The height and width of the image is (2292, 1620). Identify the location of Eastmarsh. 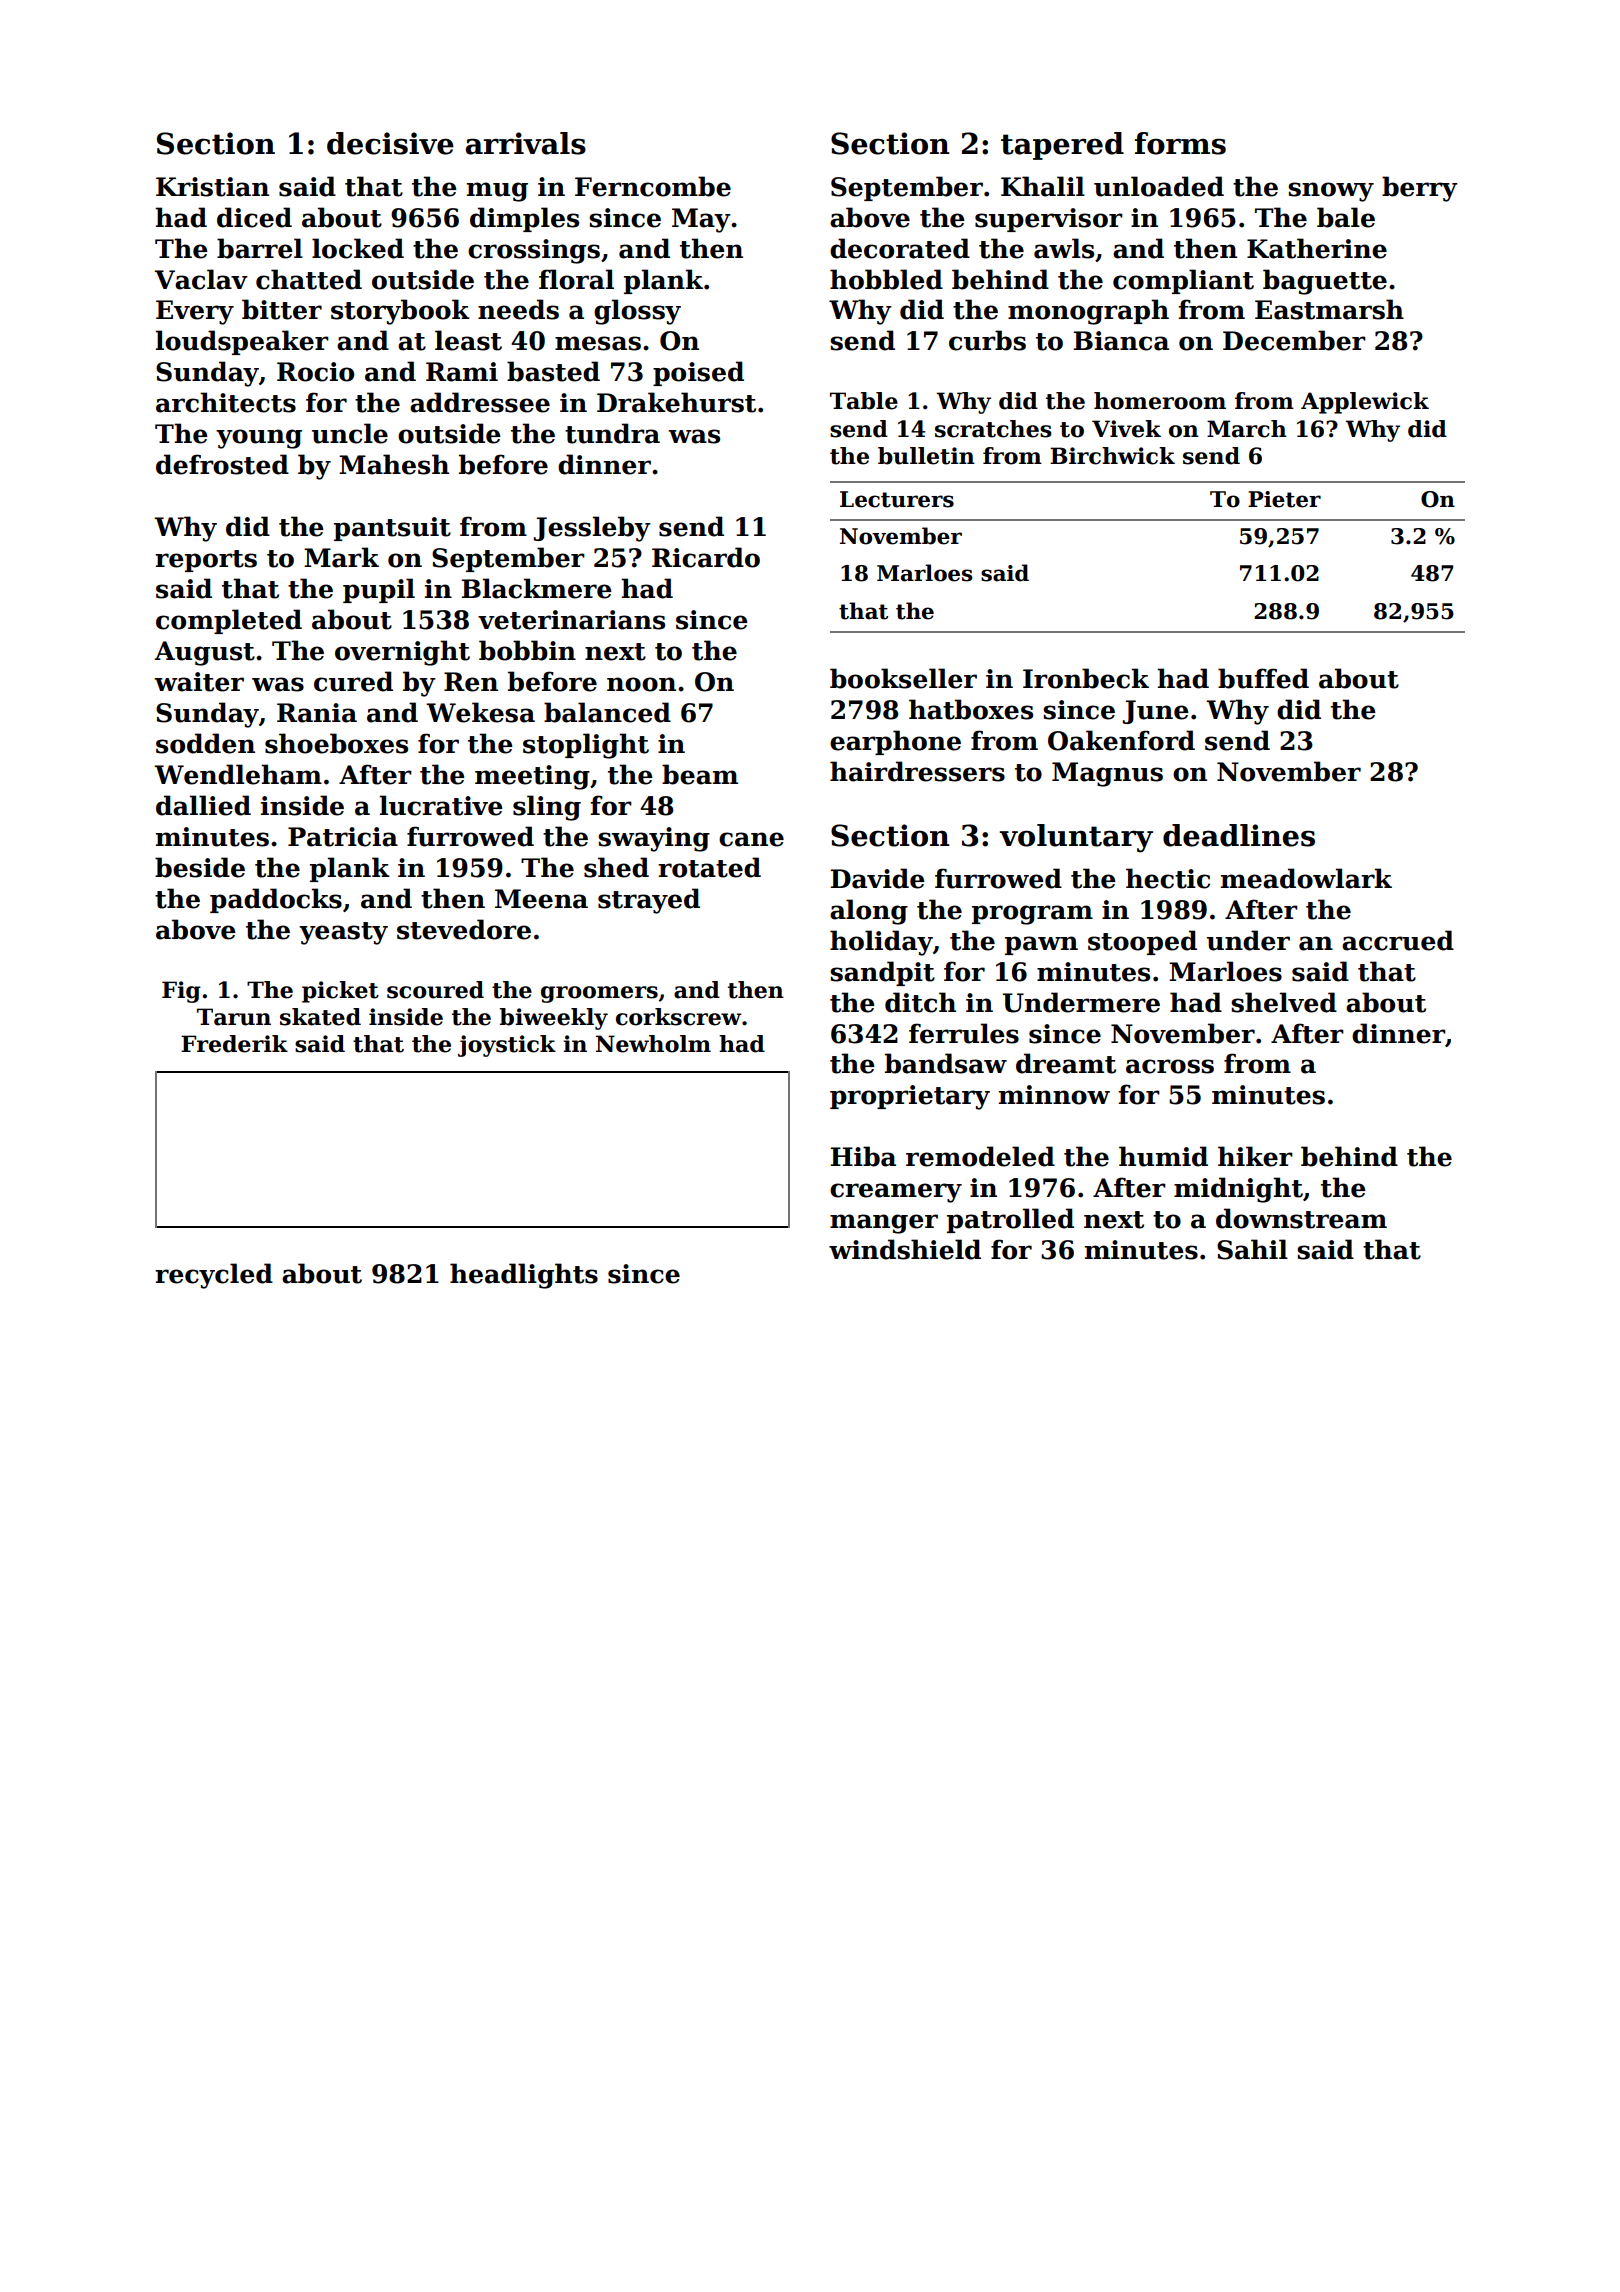
(1329, 309).
